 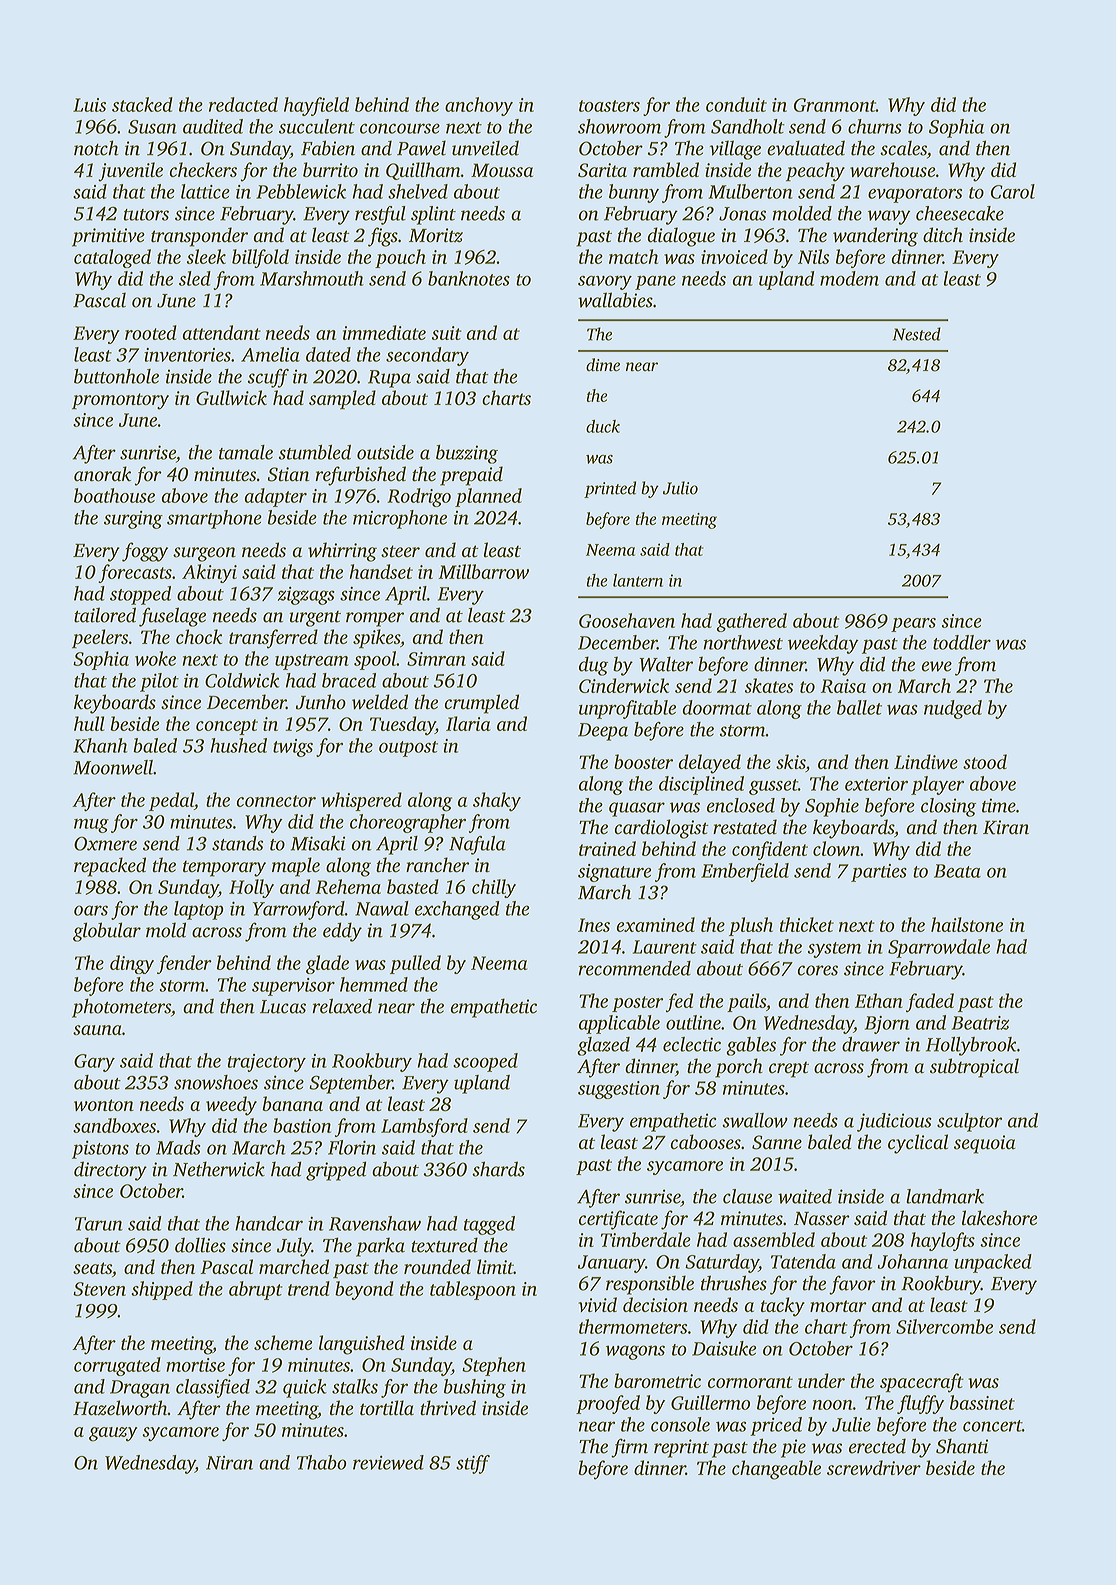 I want to click on Thabo, so click(x=322, y=1462).
